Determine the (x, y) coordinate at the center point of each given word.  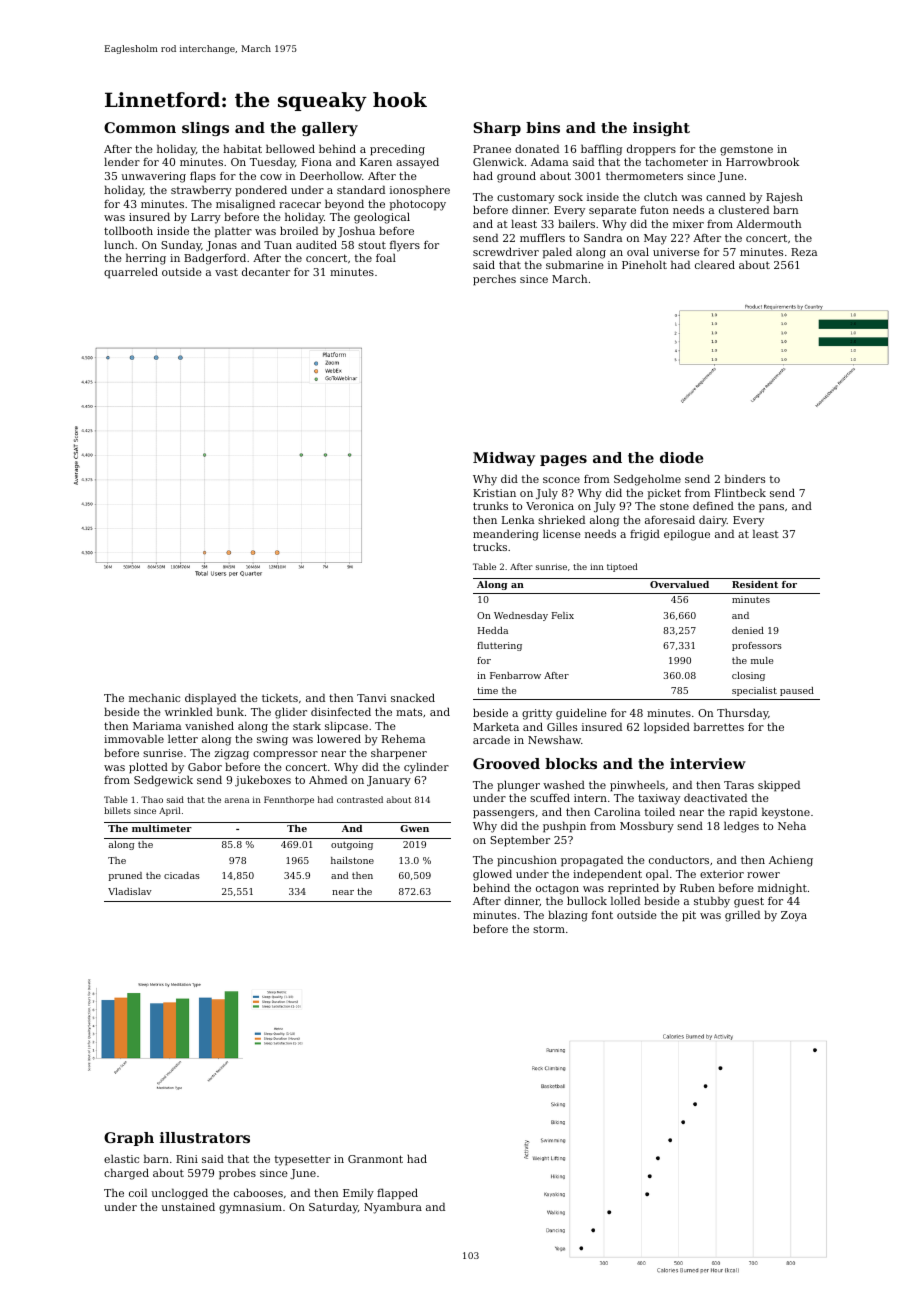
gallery (330, 129)
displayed (210, 699)
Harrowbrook (762, 161)
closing (748, 676)
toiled (660, 811)
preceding (397, 150)
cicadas (182, 875)
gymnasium (250, 1208)
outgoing (352, 845)
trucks (490, 546)
